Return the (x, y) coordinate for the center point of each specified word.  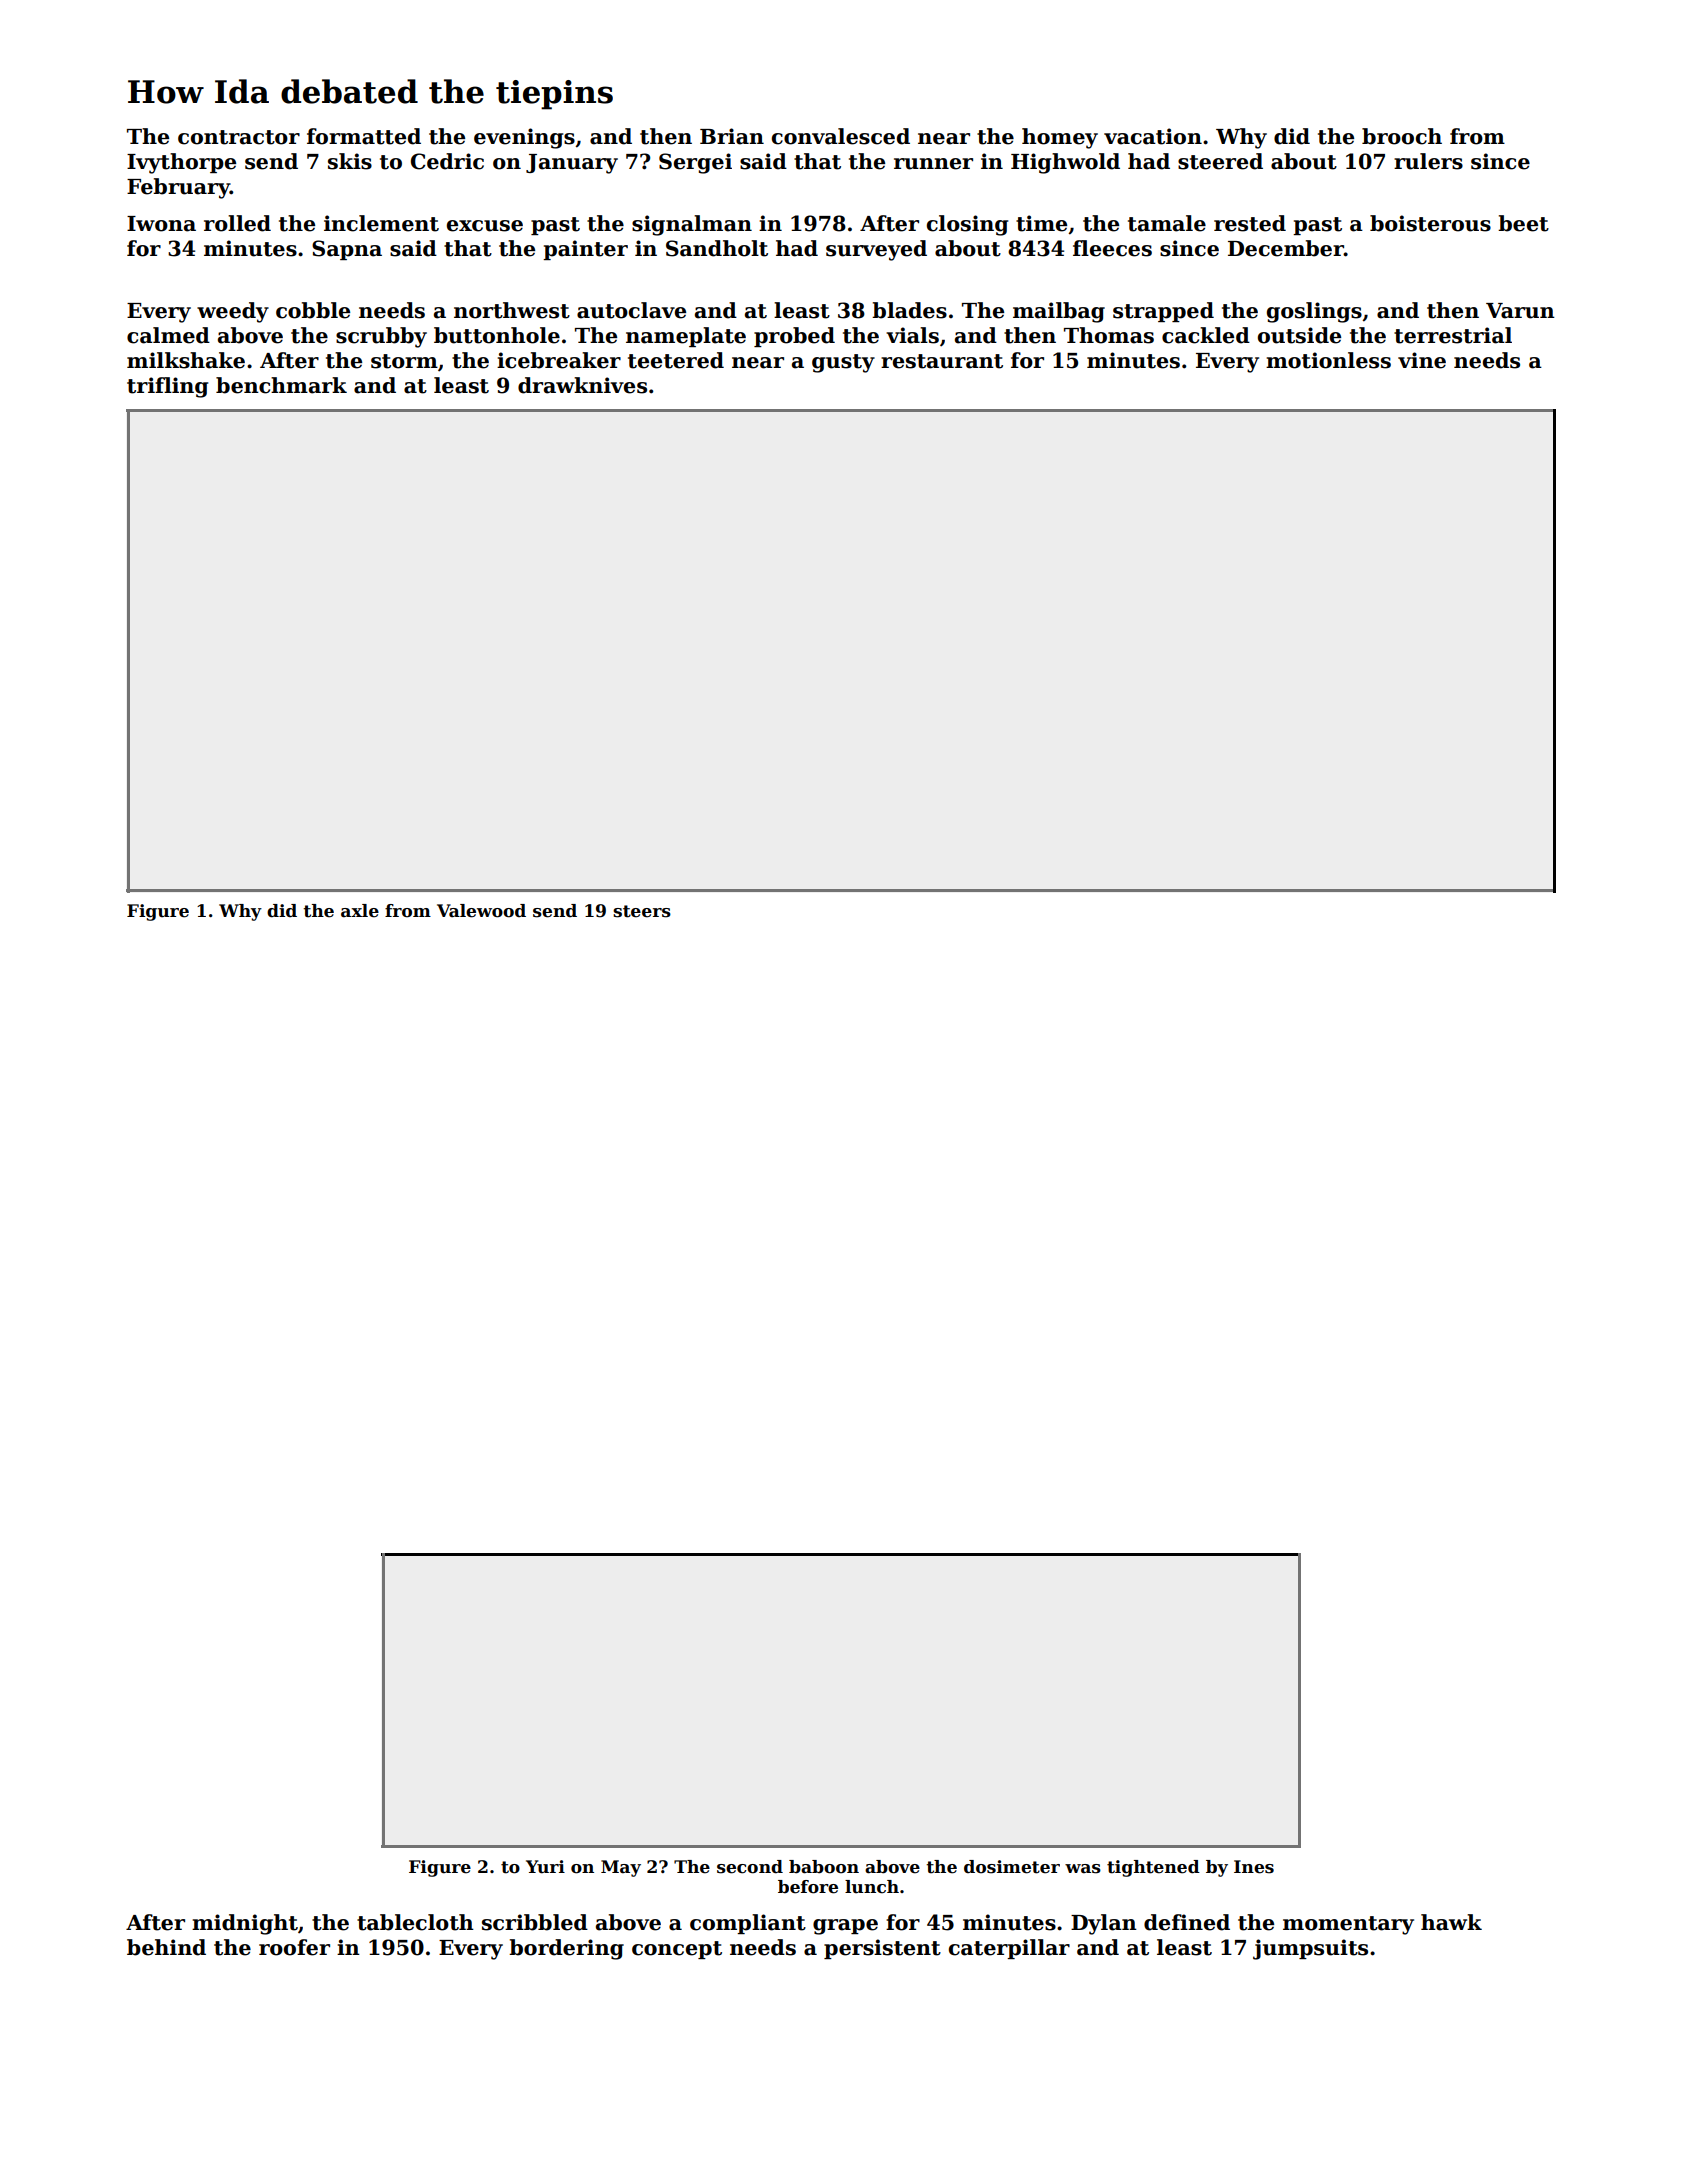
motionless (1328, 360)
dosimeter (1012, 1867)
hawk (1451, 1922)
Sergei (695, 163)
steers (642, 911)
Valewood (481, 911)
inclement (381, 223)
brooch (1402, 136)
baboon (824, 1867)
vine (1422, 360)
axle (360, 911)
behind (166, 1947)
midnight (245, 1924)
